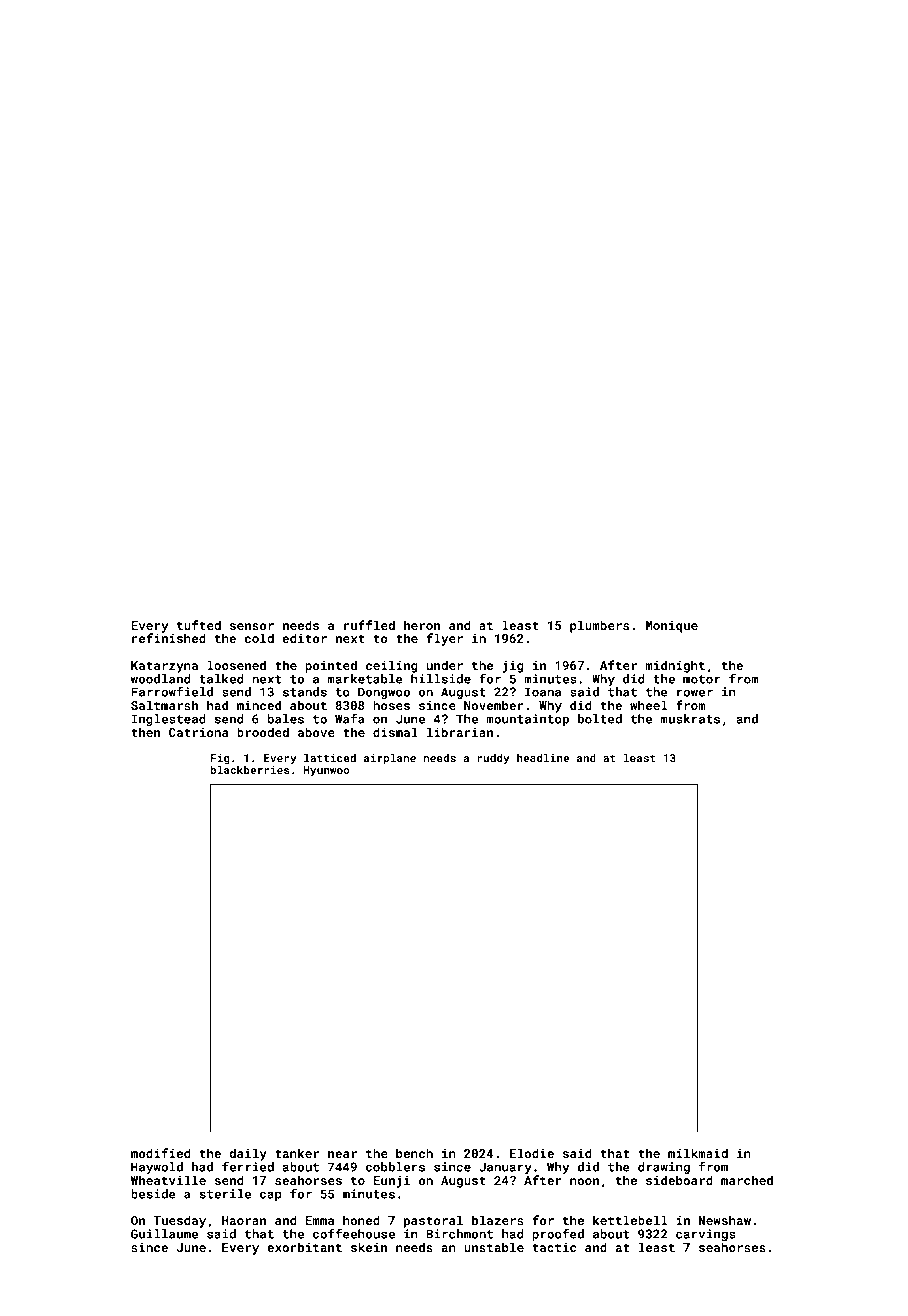 This screenshot has height=1316, width=908. Describe the element at coordinates (494, 759) in the screenshot. I see `ruddy` at that location.
